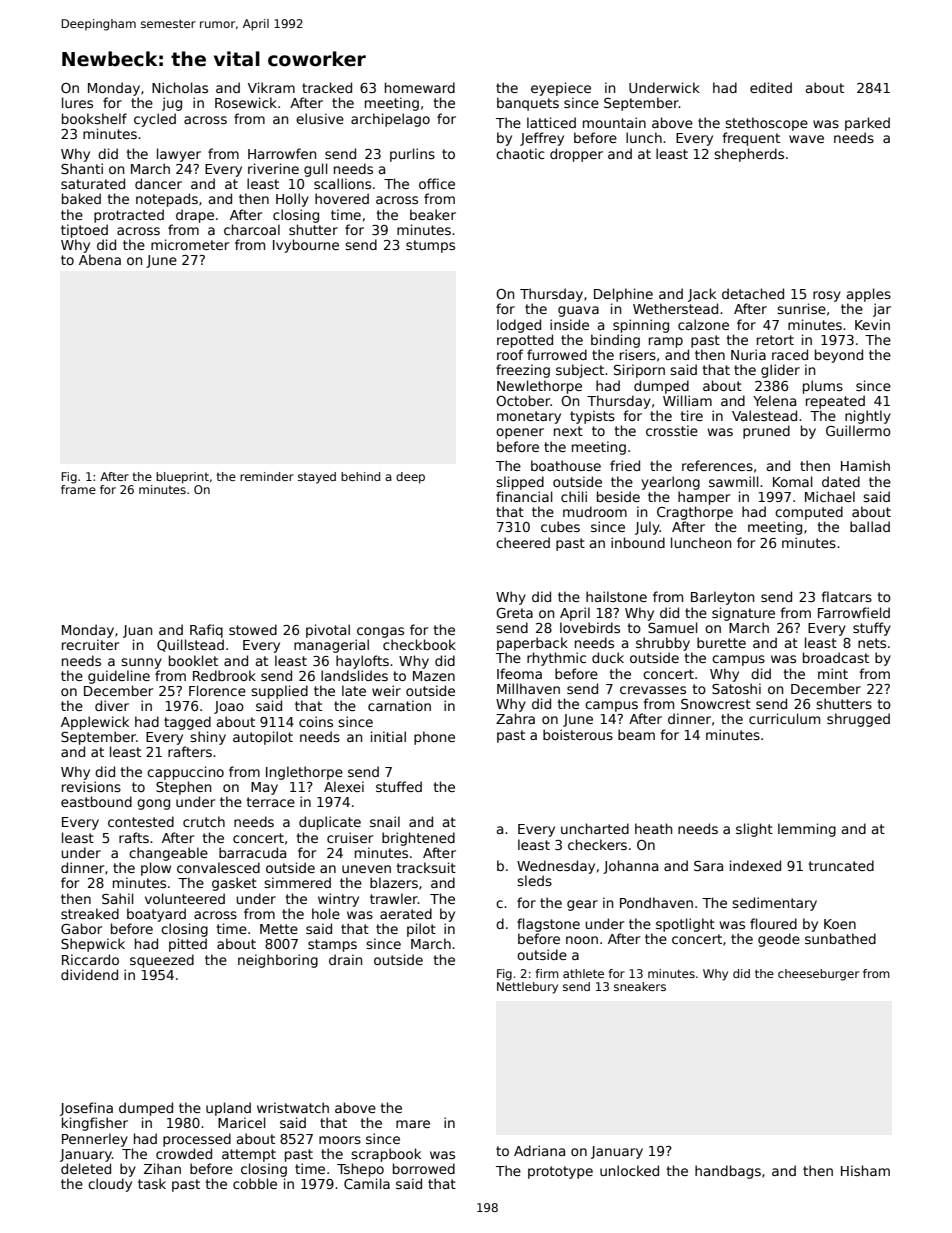 Image resolution: width=952 pixels, height=1233 pixels. I want to click on beam, so click(636, 734).
